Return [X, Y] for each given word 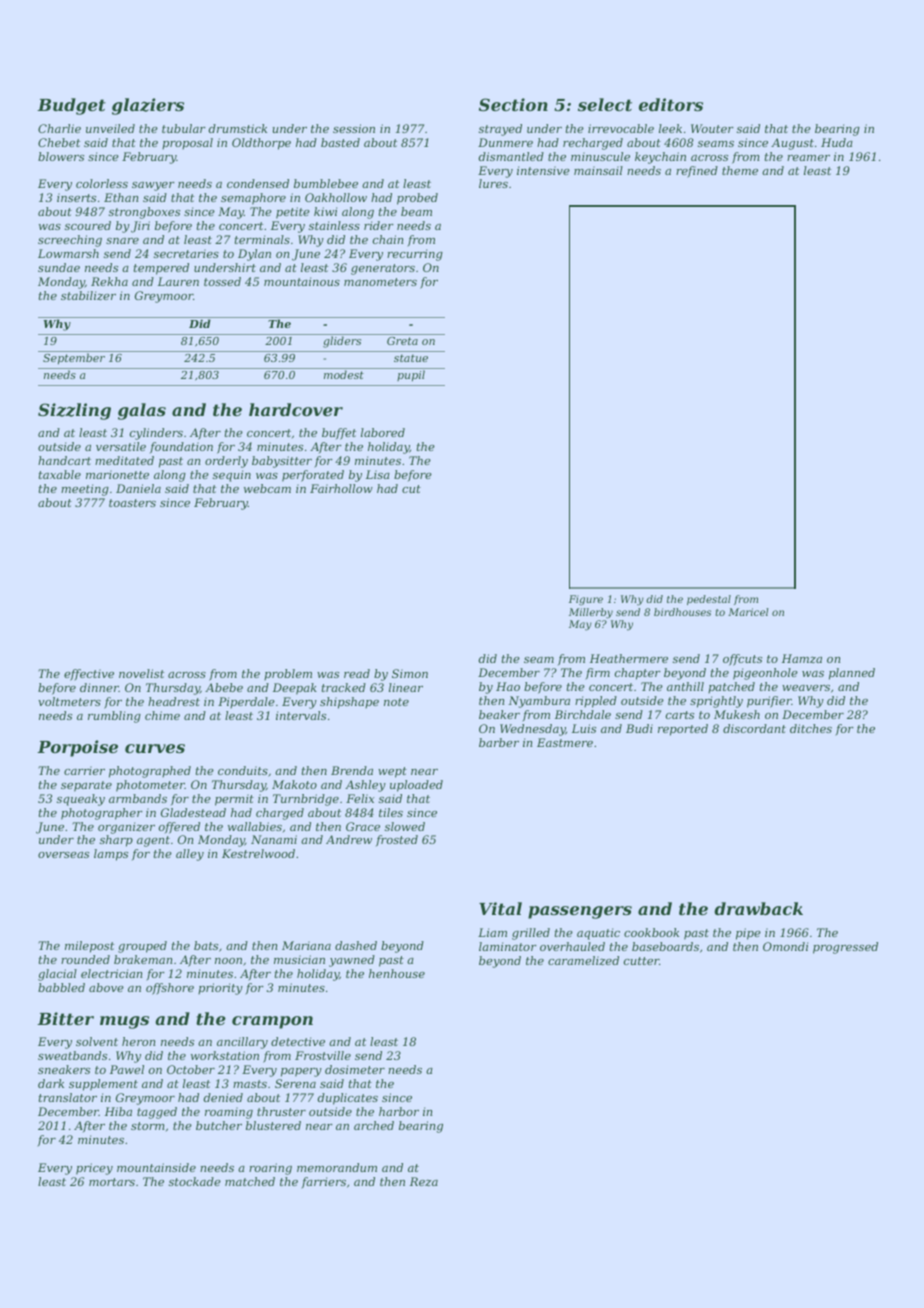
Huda [837, 142]
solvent [97, 1041]
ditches [811, 728]
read [357, 673]
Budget [71, 106]
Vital [500, 908]
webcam [267, 488]
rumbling [114, 717]
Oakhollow [336, 197]
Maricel [748, 612]
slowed [405, 826]
